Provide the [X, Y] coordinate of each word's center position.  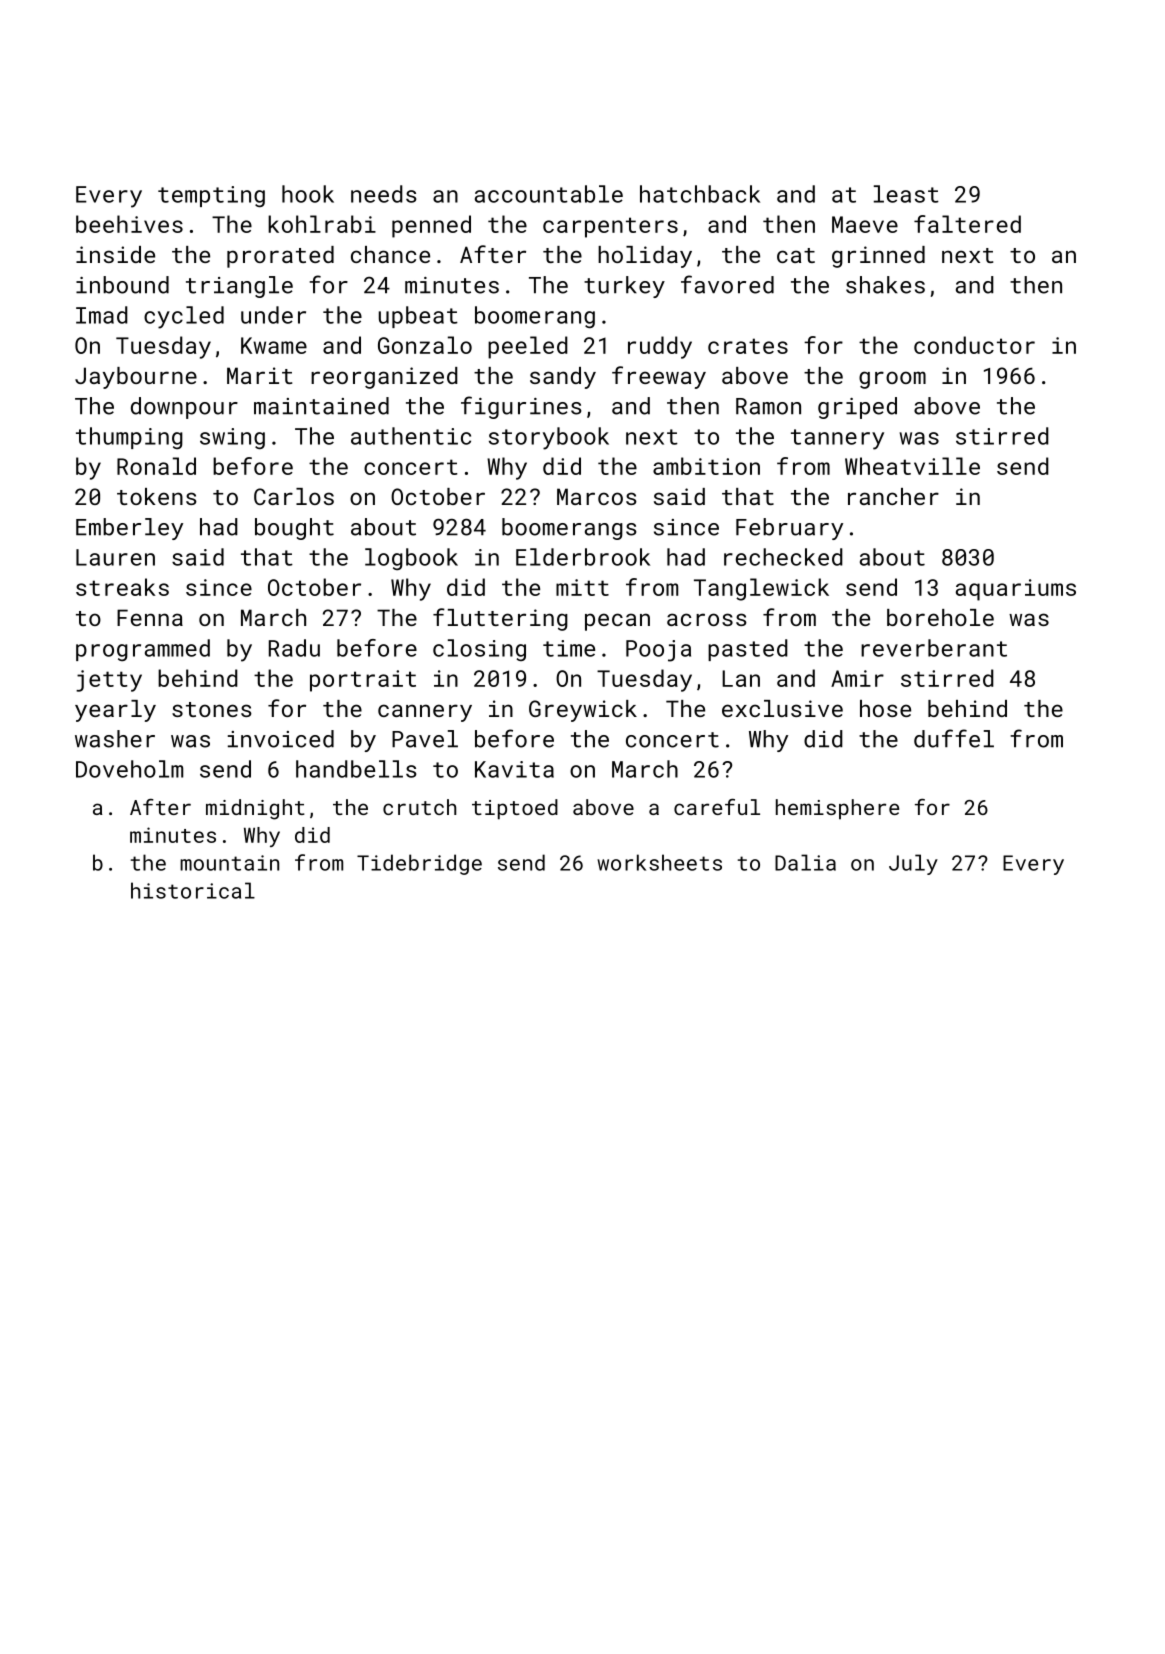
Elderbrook [583, 557]
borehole [940, 617]
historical [193, 890]
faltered [967, 224]
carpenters [610, 227]
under [273, 315]
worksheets [659, 862]
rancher [893, 496]
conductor [974, 345]
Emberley [129, 529]
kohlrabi [322, 224]
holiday [645, 257]
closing [479, 650]
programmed [143, 650]
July [913, 864]
